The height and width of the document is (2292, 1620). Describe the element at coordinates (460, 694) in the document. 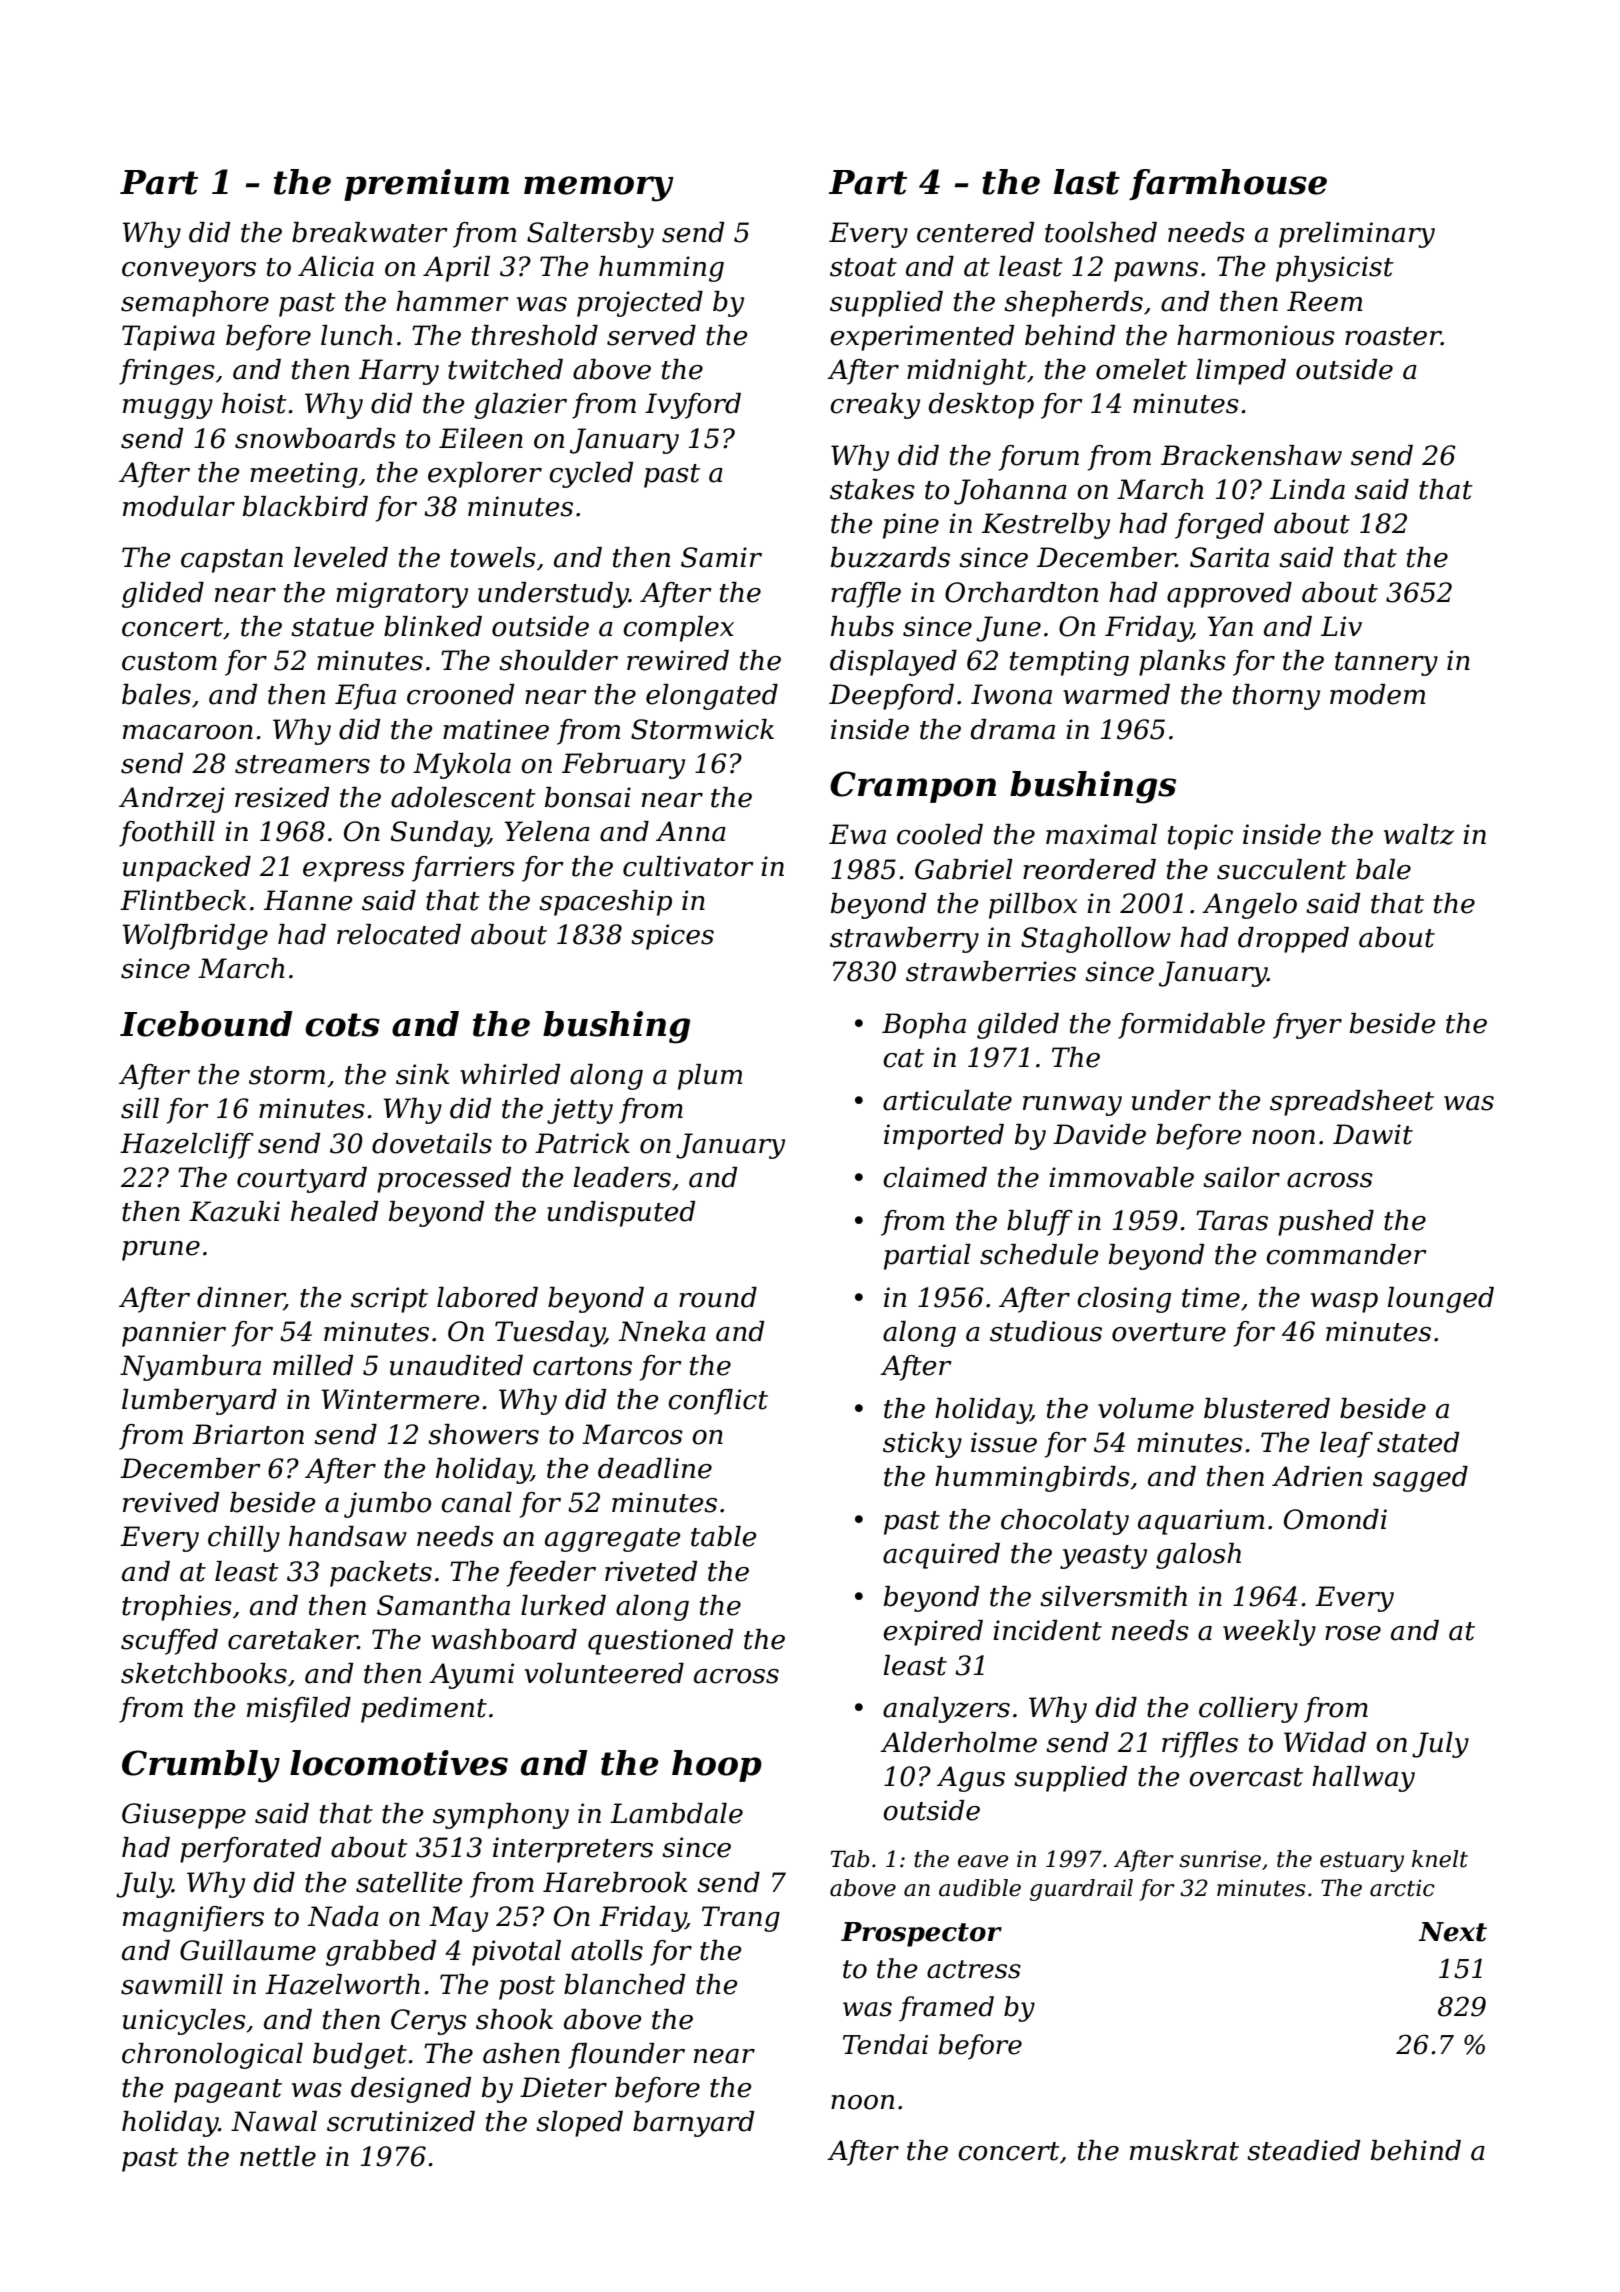

I see `crooned` at that location.
